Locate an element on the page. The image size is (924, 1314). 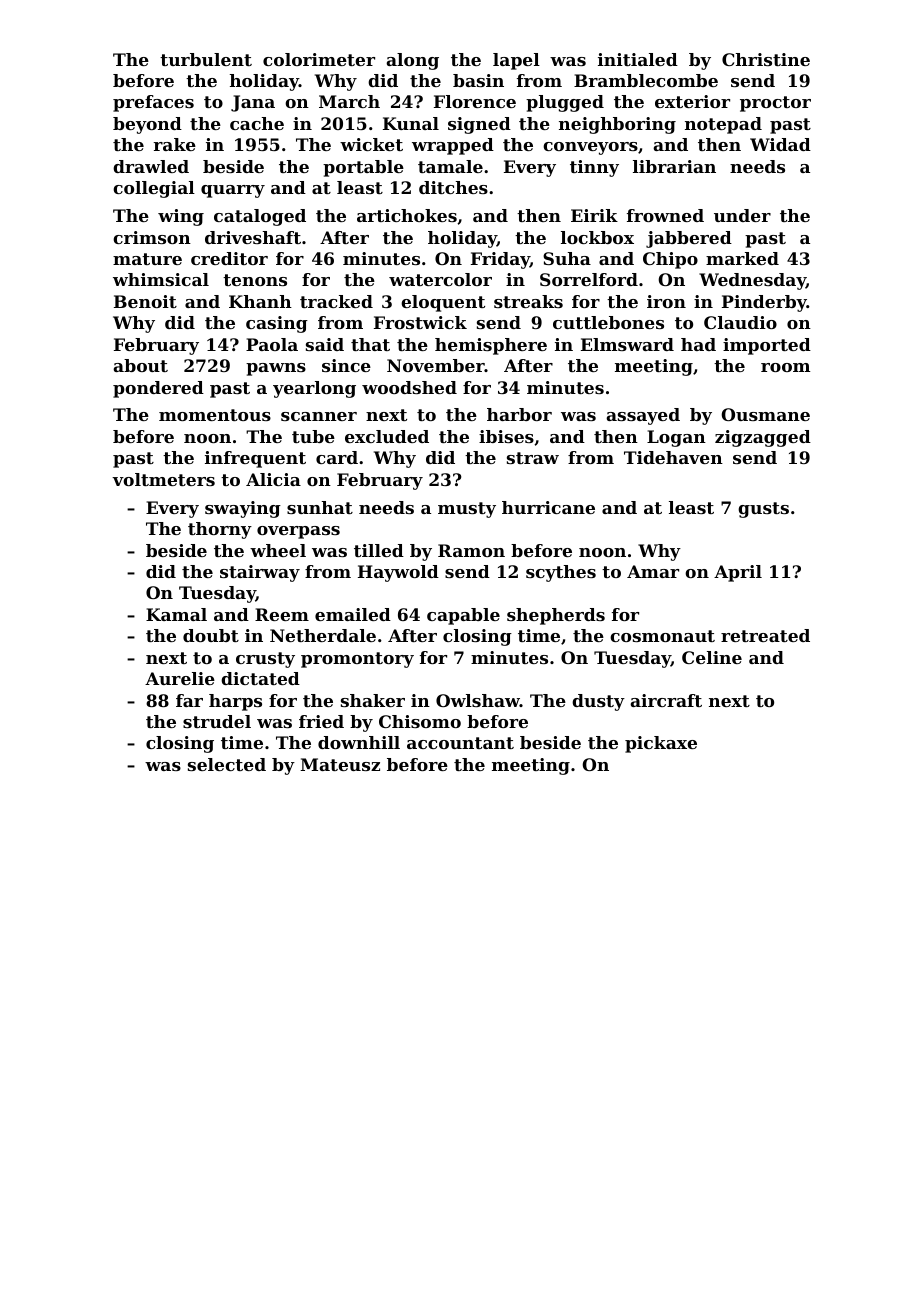
cosmonaut is located at coordinates (662, 636).
